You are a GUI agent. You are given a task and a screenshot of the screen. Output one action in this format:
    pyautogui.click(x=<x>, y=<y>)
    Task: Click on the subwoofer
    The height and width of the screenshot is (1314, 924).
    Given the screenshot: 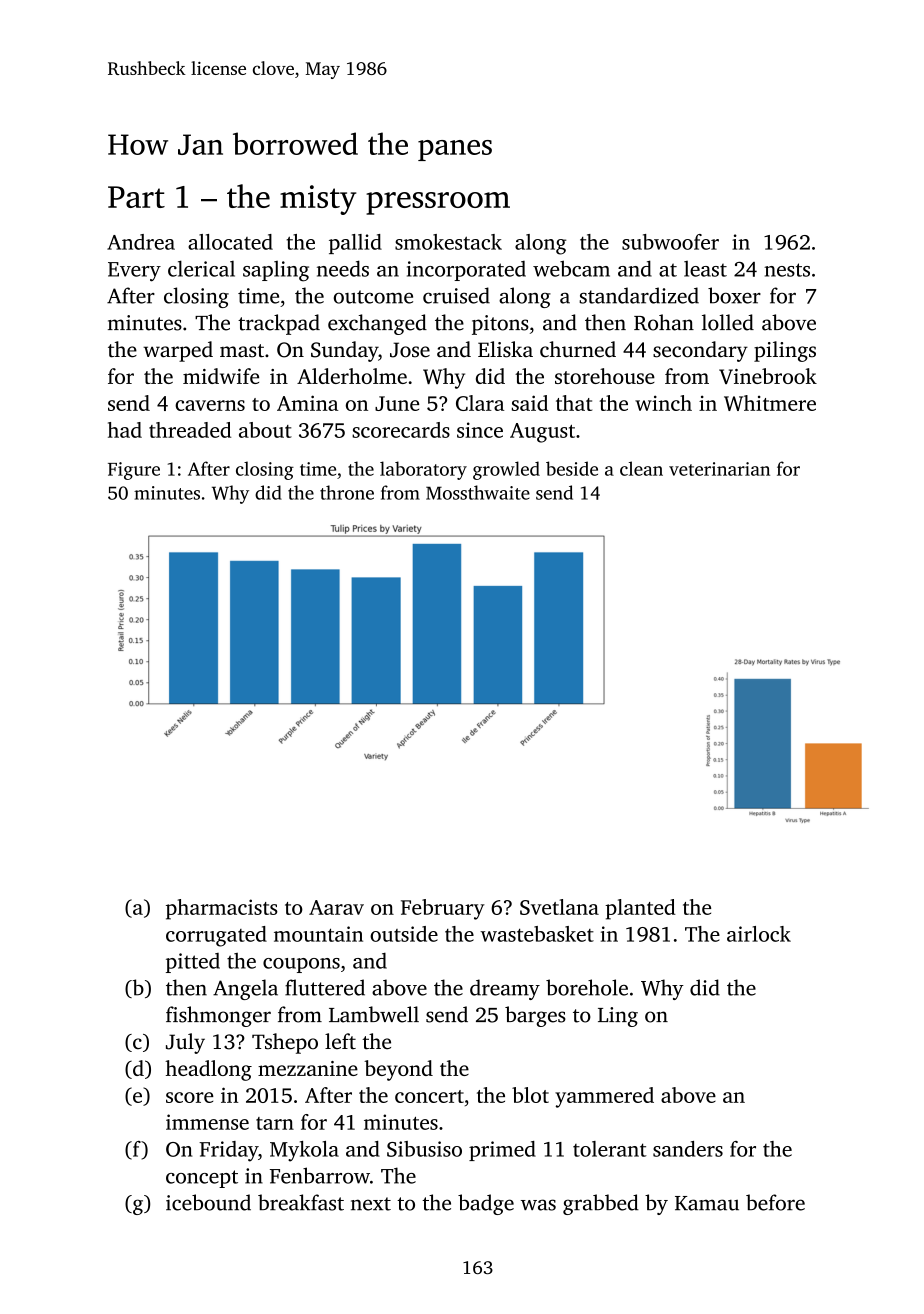 What is the action you would take?
    pyautogui.click(x=670, y=242)
